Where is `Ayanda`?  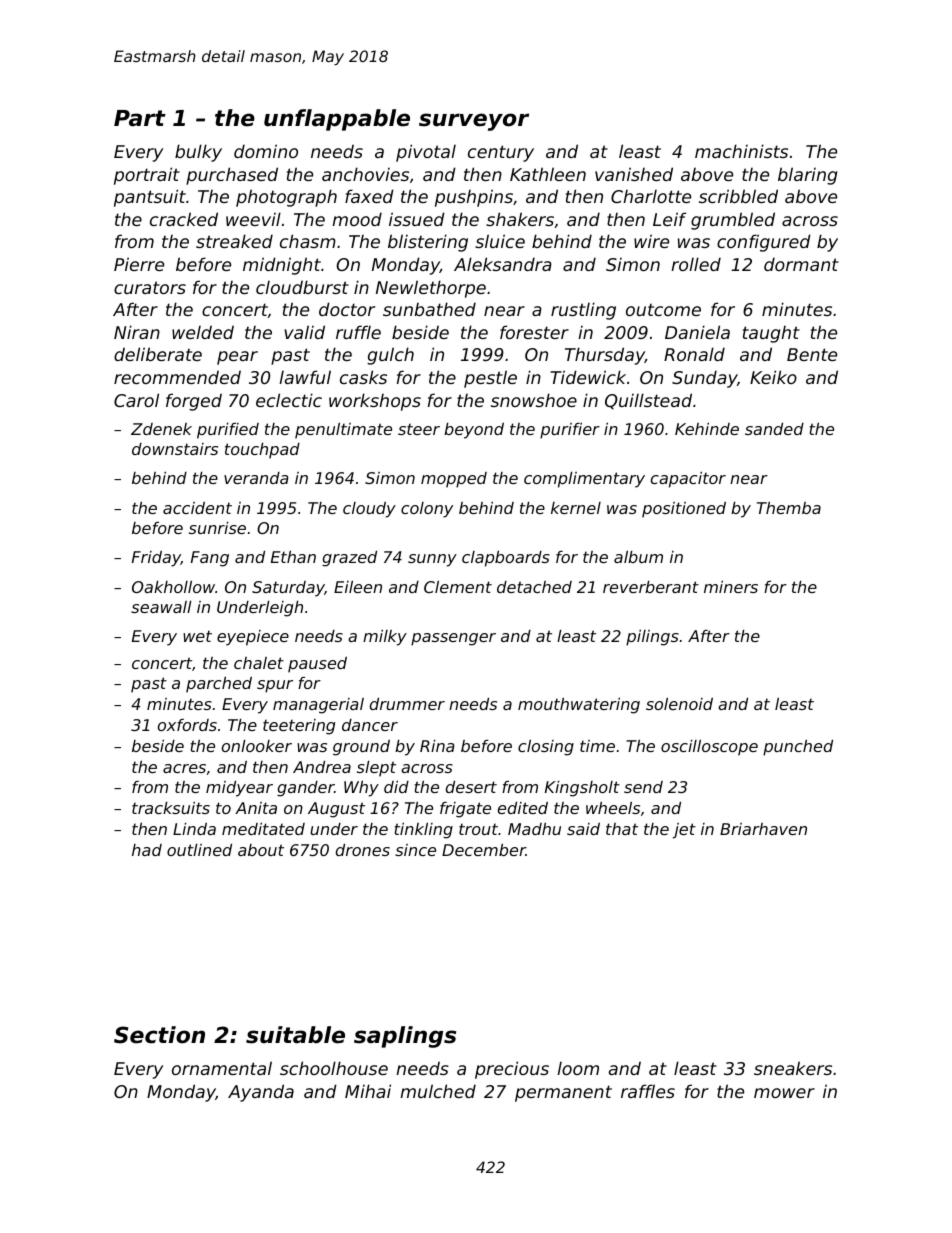 Ayanda is located at coordinates (261, 1093).
